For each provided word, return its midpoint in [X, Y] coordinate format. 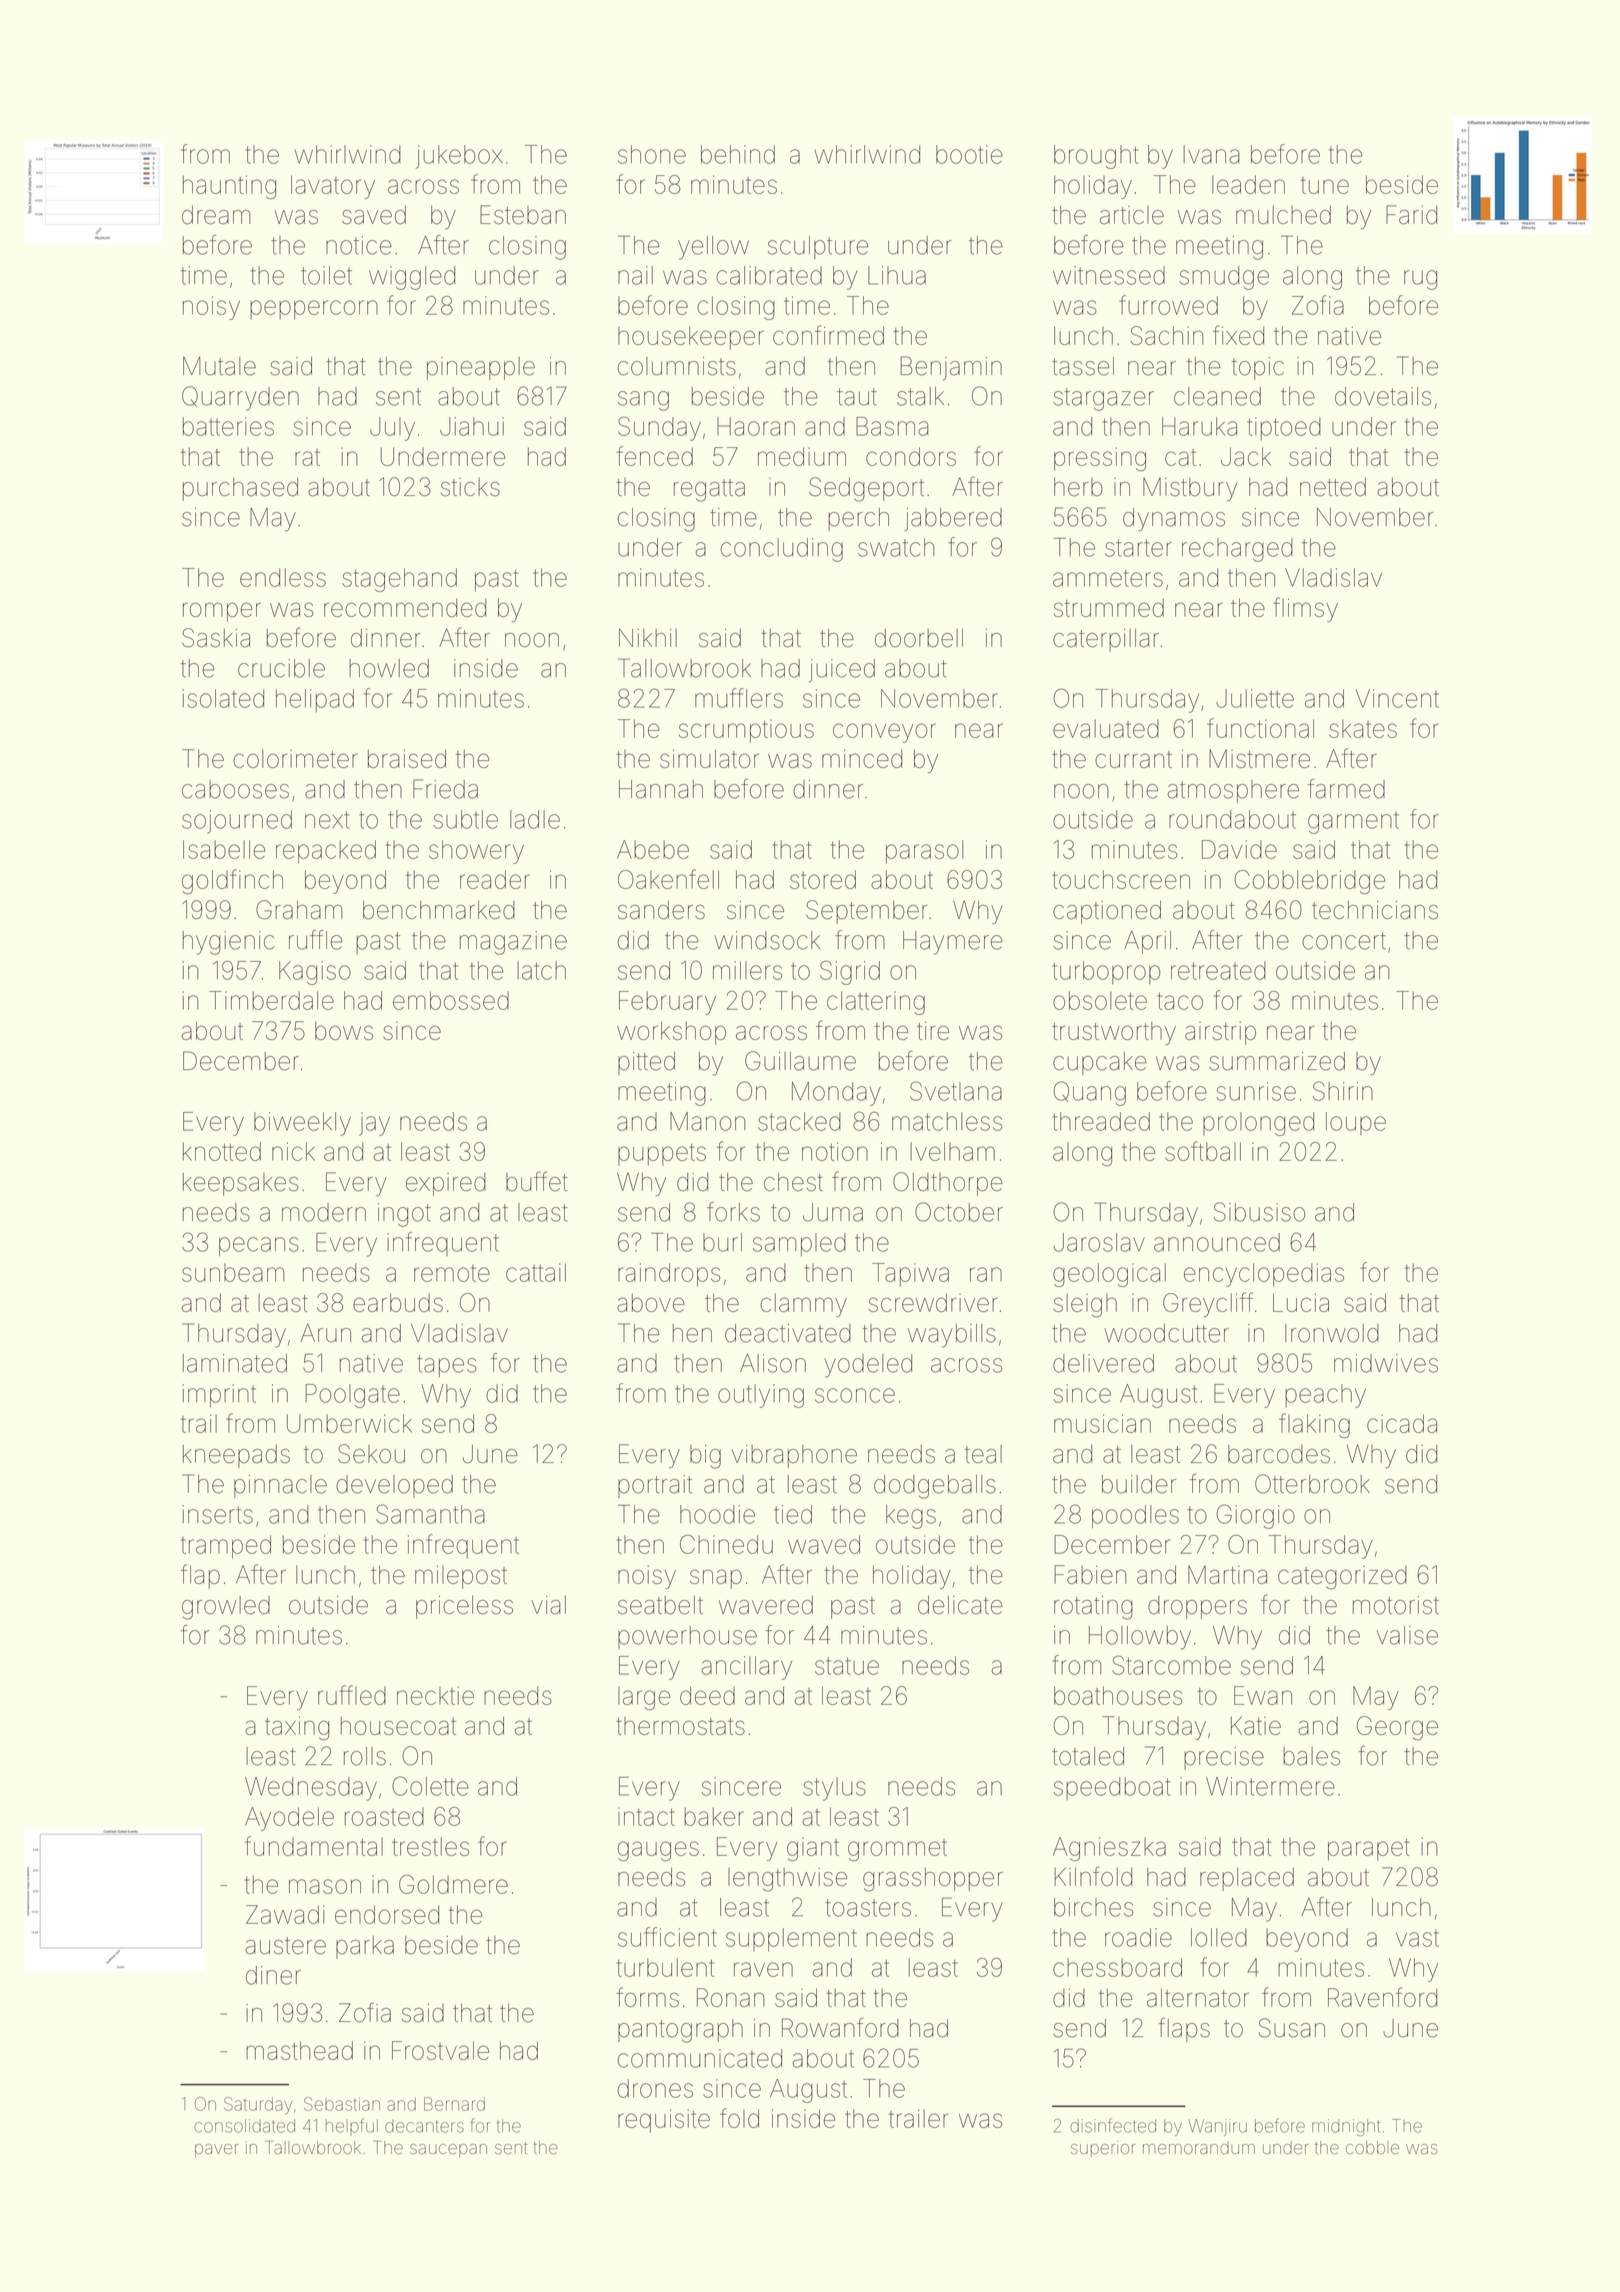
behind [738, 154]
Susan [1292, 2028]
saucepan [448, 2150]
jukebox [459, 157]
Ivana [1211, 154]
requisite [664, 2121]
